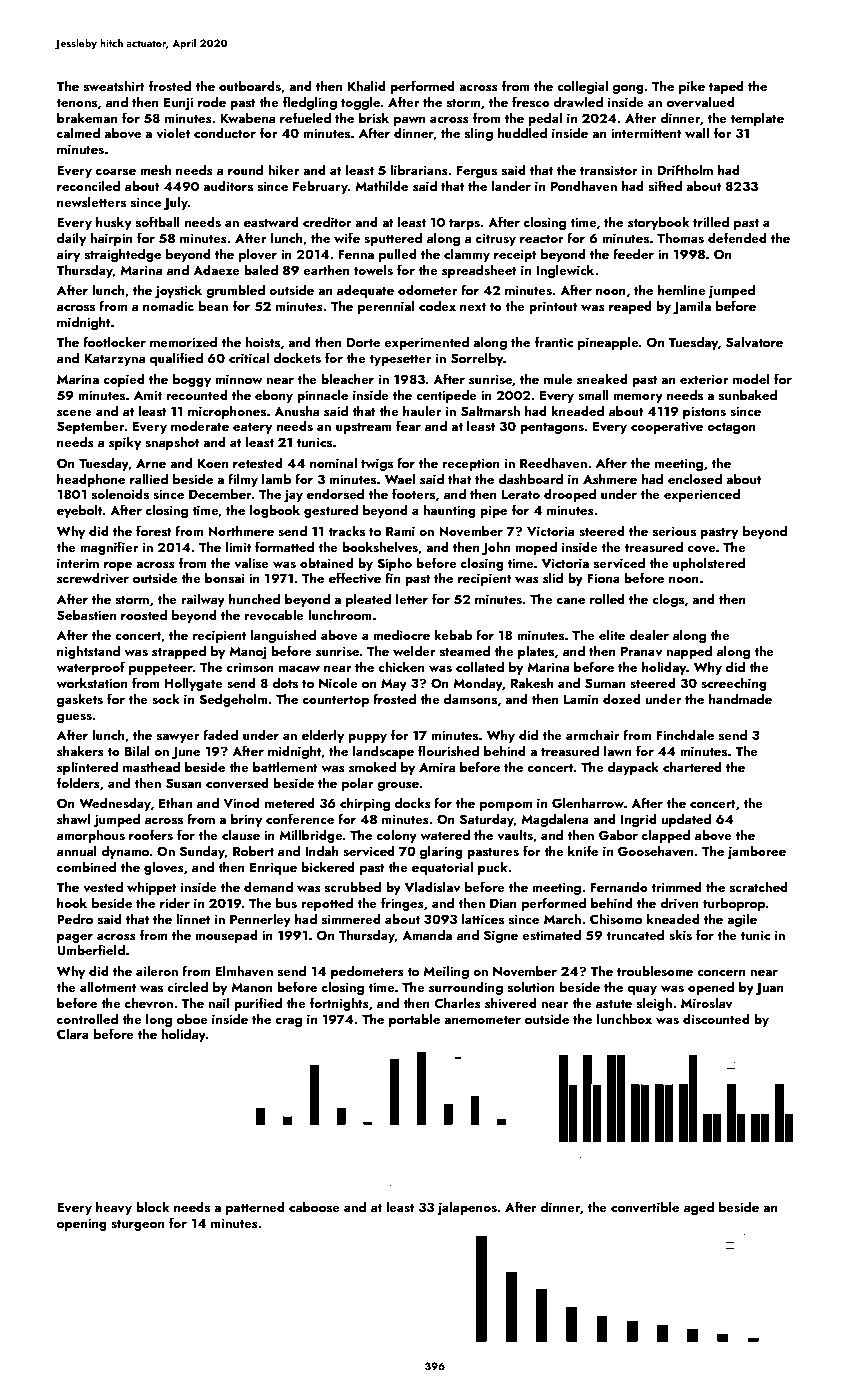  Describe the element at coordinates (709, 564) in the screenshot. I see `upholstered` at that location.
